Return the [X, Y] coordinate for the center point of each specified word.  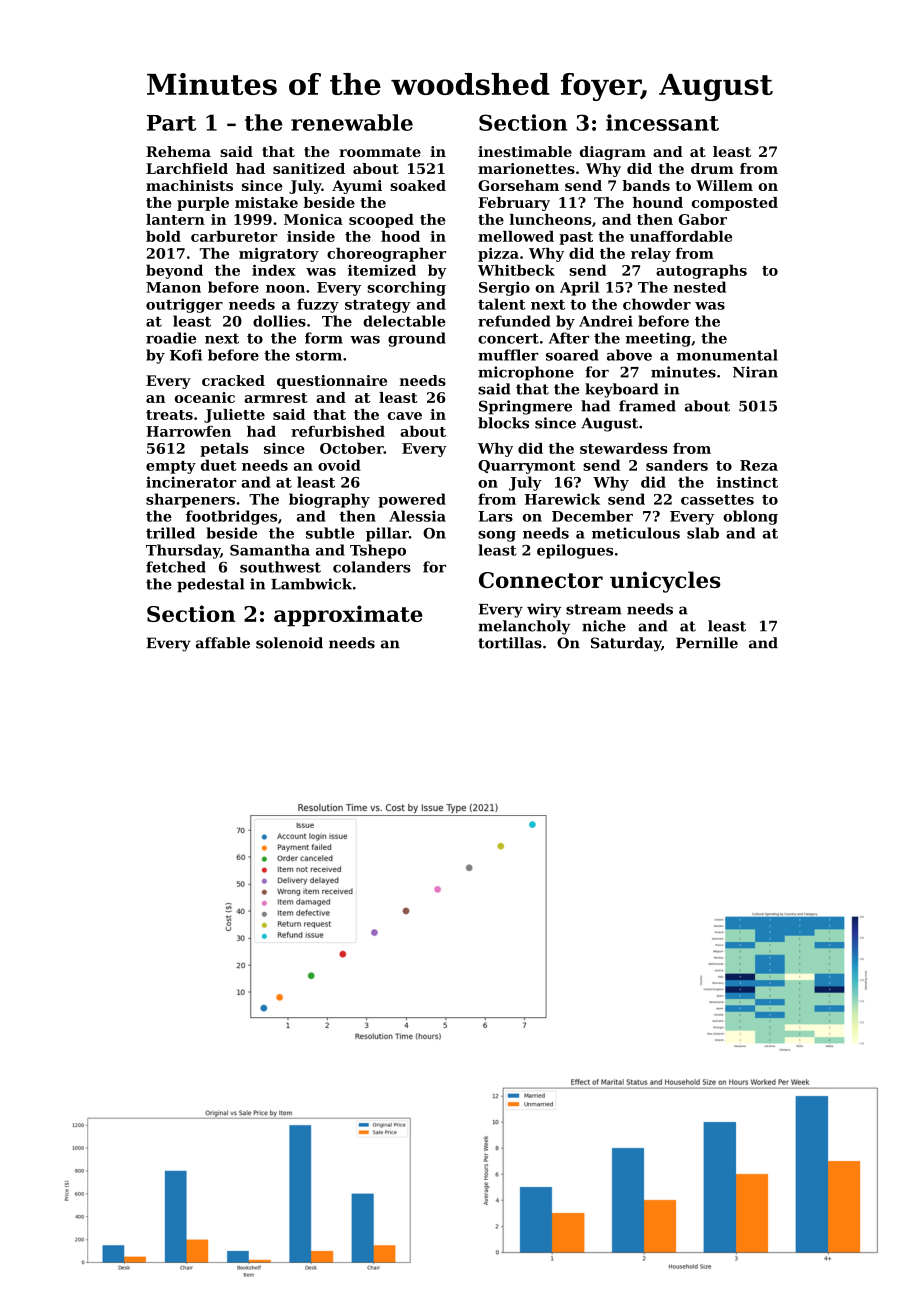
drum [712, 168]
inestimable [525, 151]
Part [171, 123]
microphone [526, 373]
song [497, 536]
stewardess [624, 448]
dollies [279, 321]
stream [594, 609]
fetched [176, 567]
